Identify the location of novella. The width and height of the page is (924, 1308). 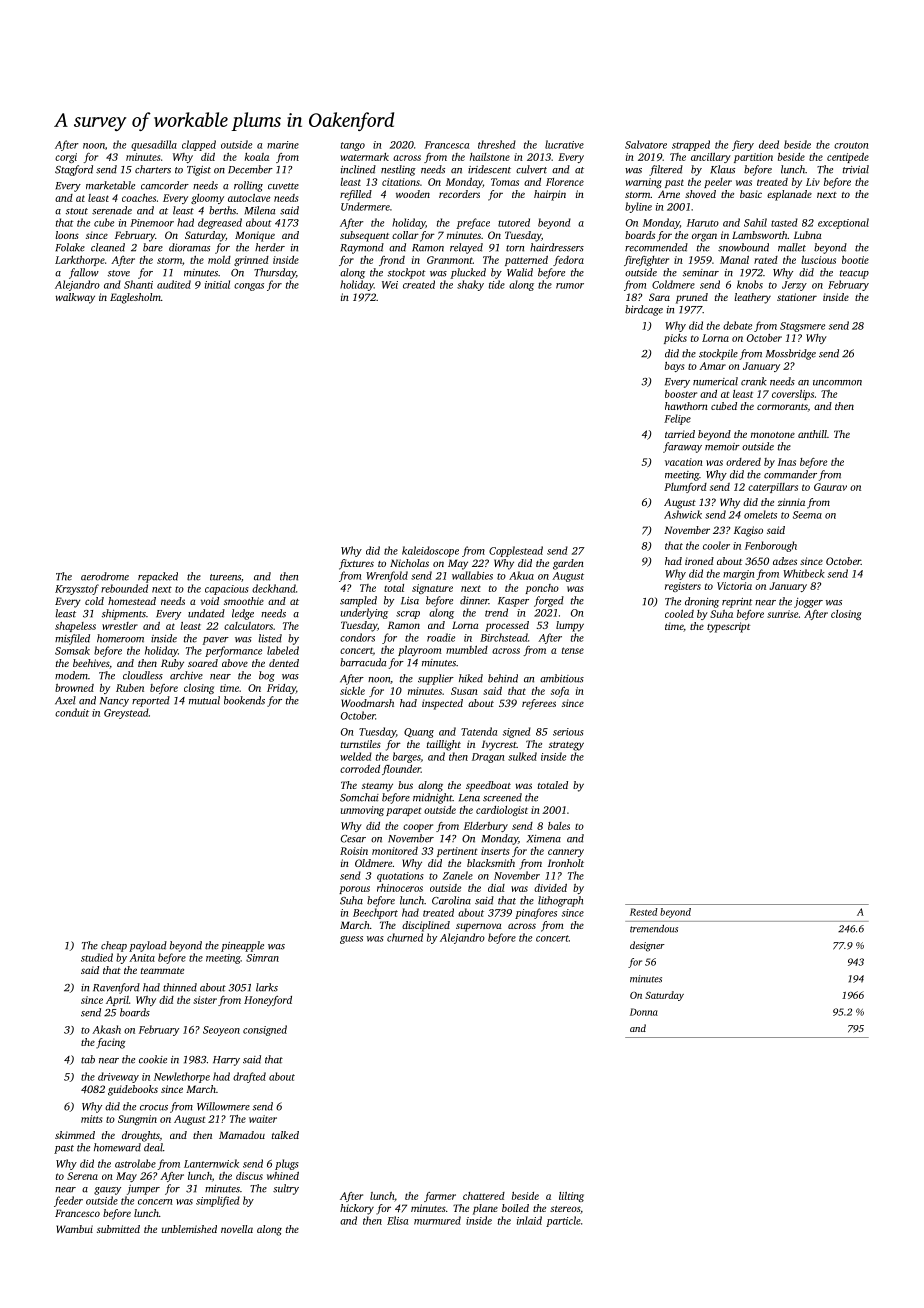
(237, 1229).
